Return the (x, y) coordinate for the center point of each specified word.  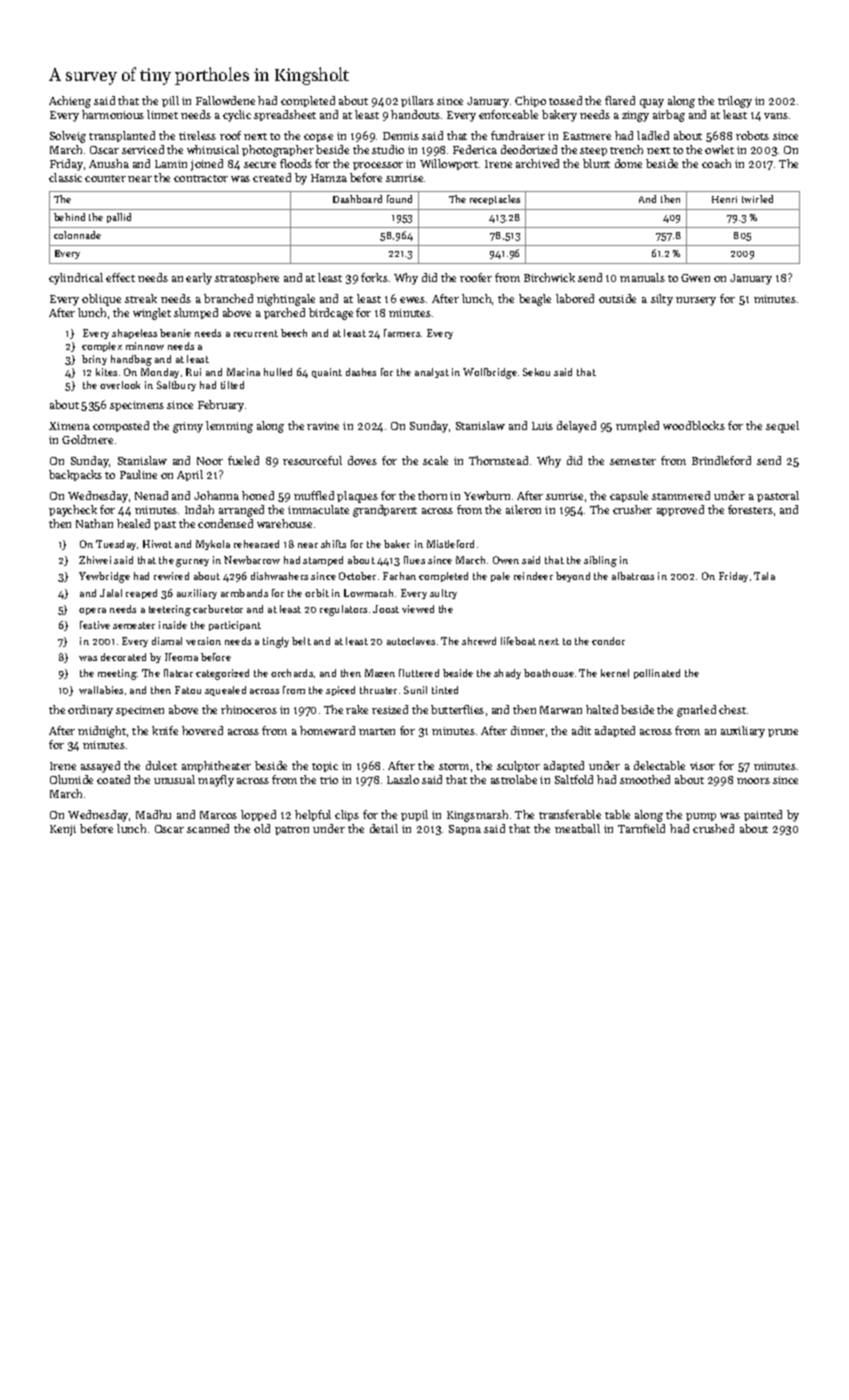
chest (732, 709)
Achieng (70, 102)
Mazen (380, 673)
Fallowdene (225, 100)
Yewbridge (104, 577)
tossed (565, 100)
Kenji (63, 830)
